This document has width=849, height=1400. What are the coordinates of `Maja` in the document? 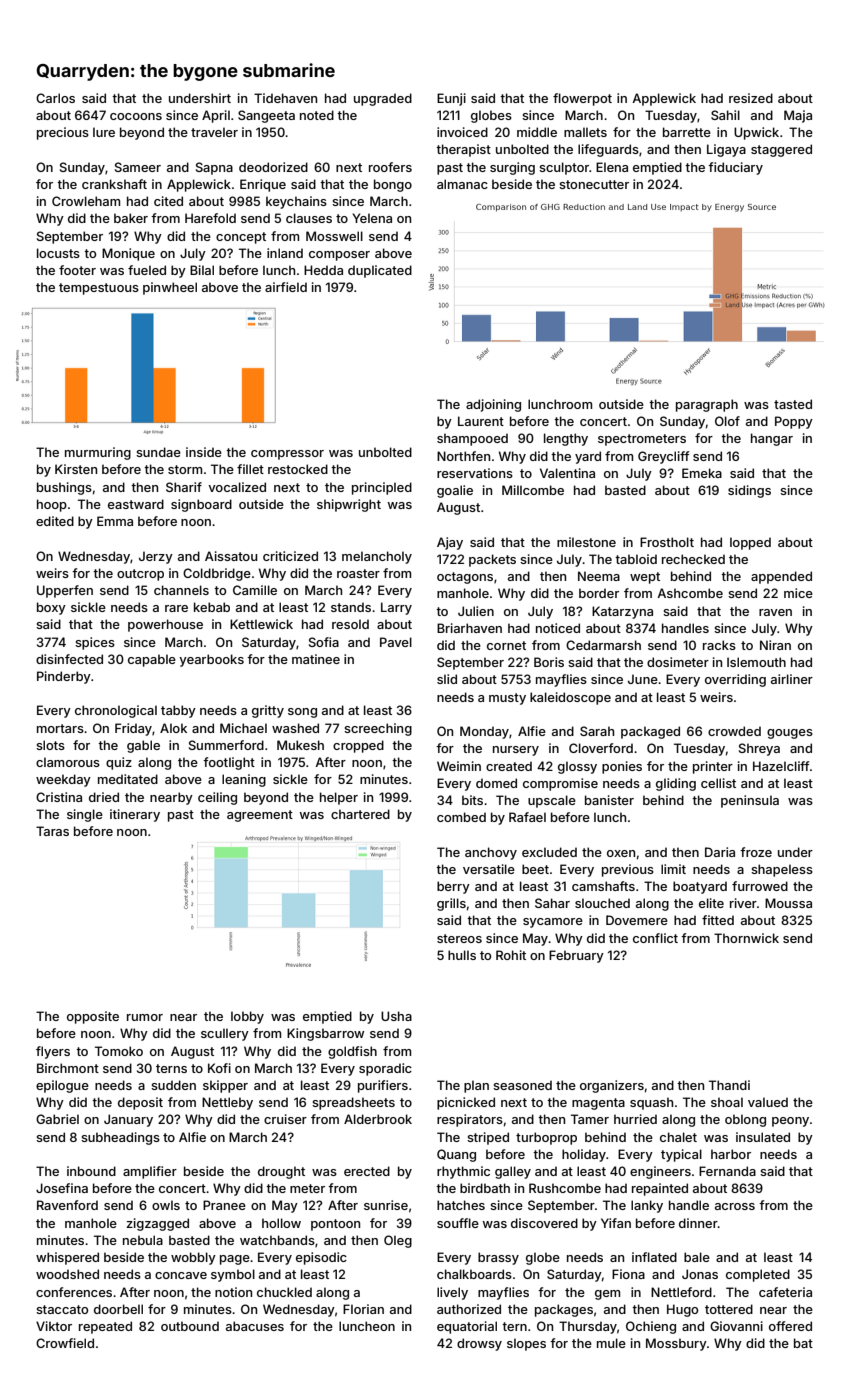 It's located at (798, 116).
